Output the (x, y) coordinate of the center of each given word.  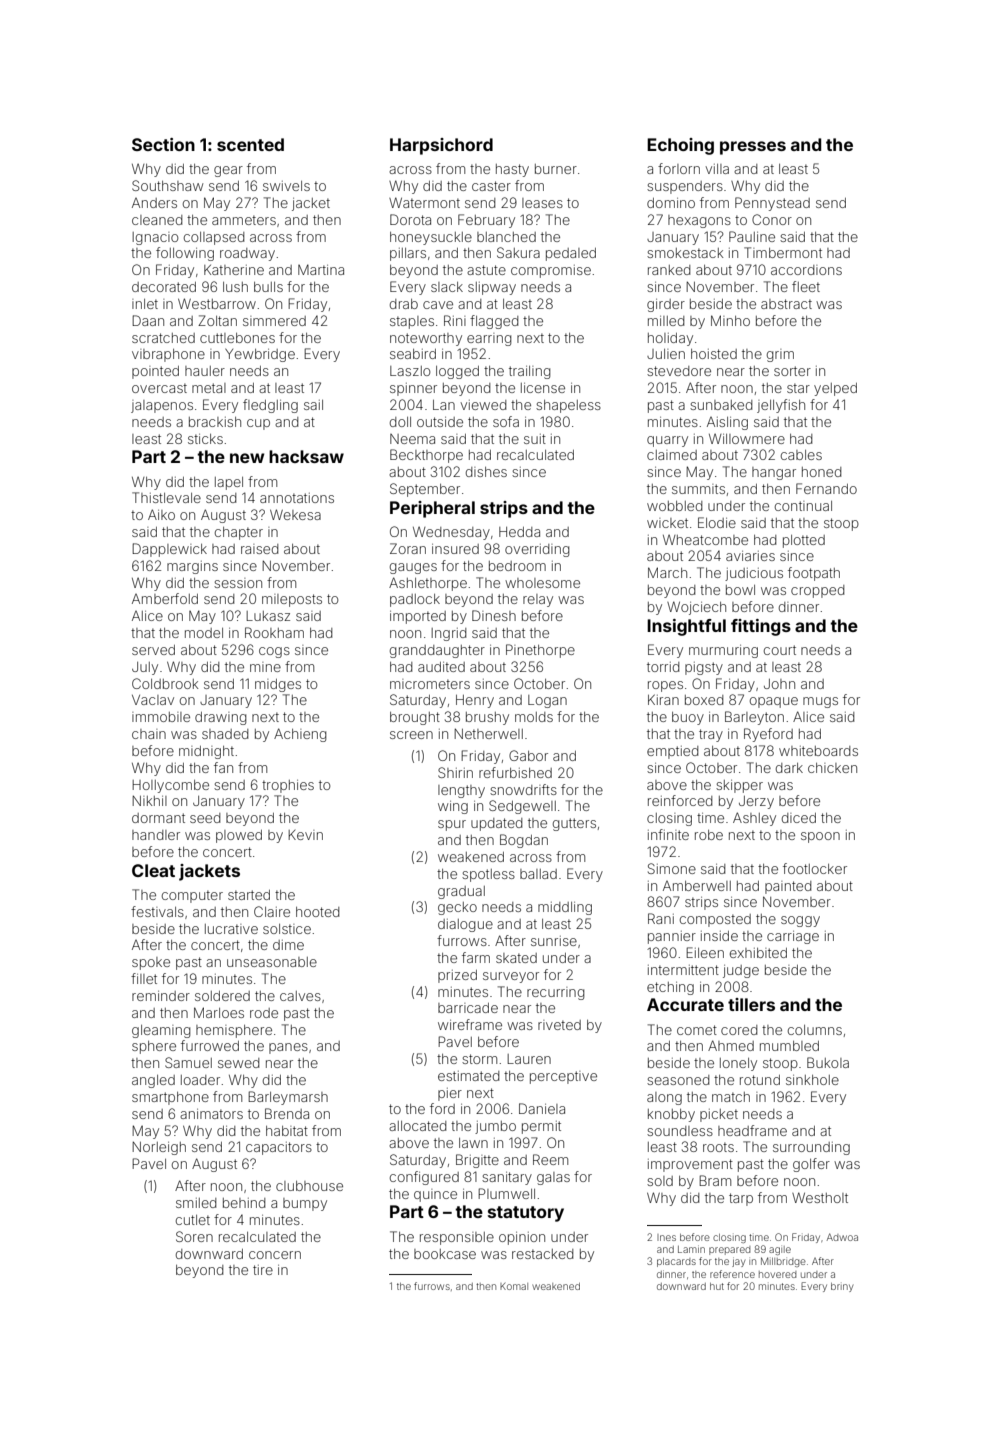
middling (565, 908)
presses (753, 148)
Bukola (828, 1062)
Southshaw (167, 185)
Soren (194, 1236)
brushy (487, 718)
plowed (239, 836)
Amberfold (165, 598)
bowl (740, 590)
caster (491, 186)
